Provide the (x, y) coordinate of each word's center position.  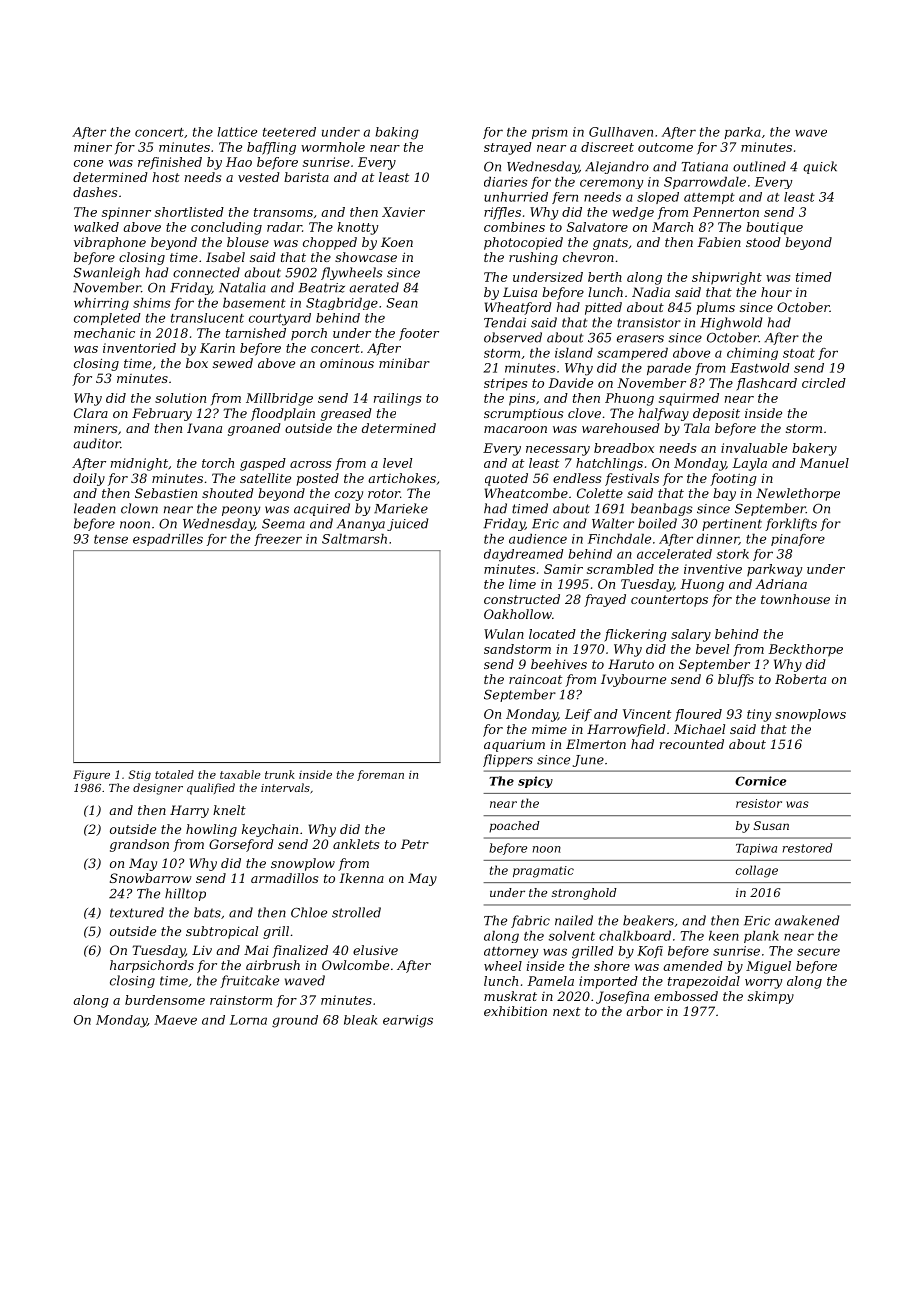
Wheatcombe (526, 493)
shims (152, 303)
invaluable (754, 448)
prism (549, 133)
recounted (692, 744)
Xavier (403, 212)
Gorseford (241, 845)
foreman (380, 775)
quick (820, 167)
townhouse (795, 599)
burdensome (165, 1000)
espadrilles (168, 540)
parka (742, 133)
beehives (559, 664)
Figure (91, 775)
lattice (237, 132)
